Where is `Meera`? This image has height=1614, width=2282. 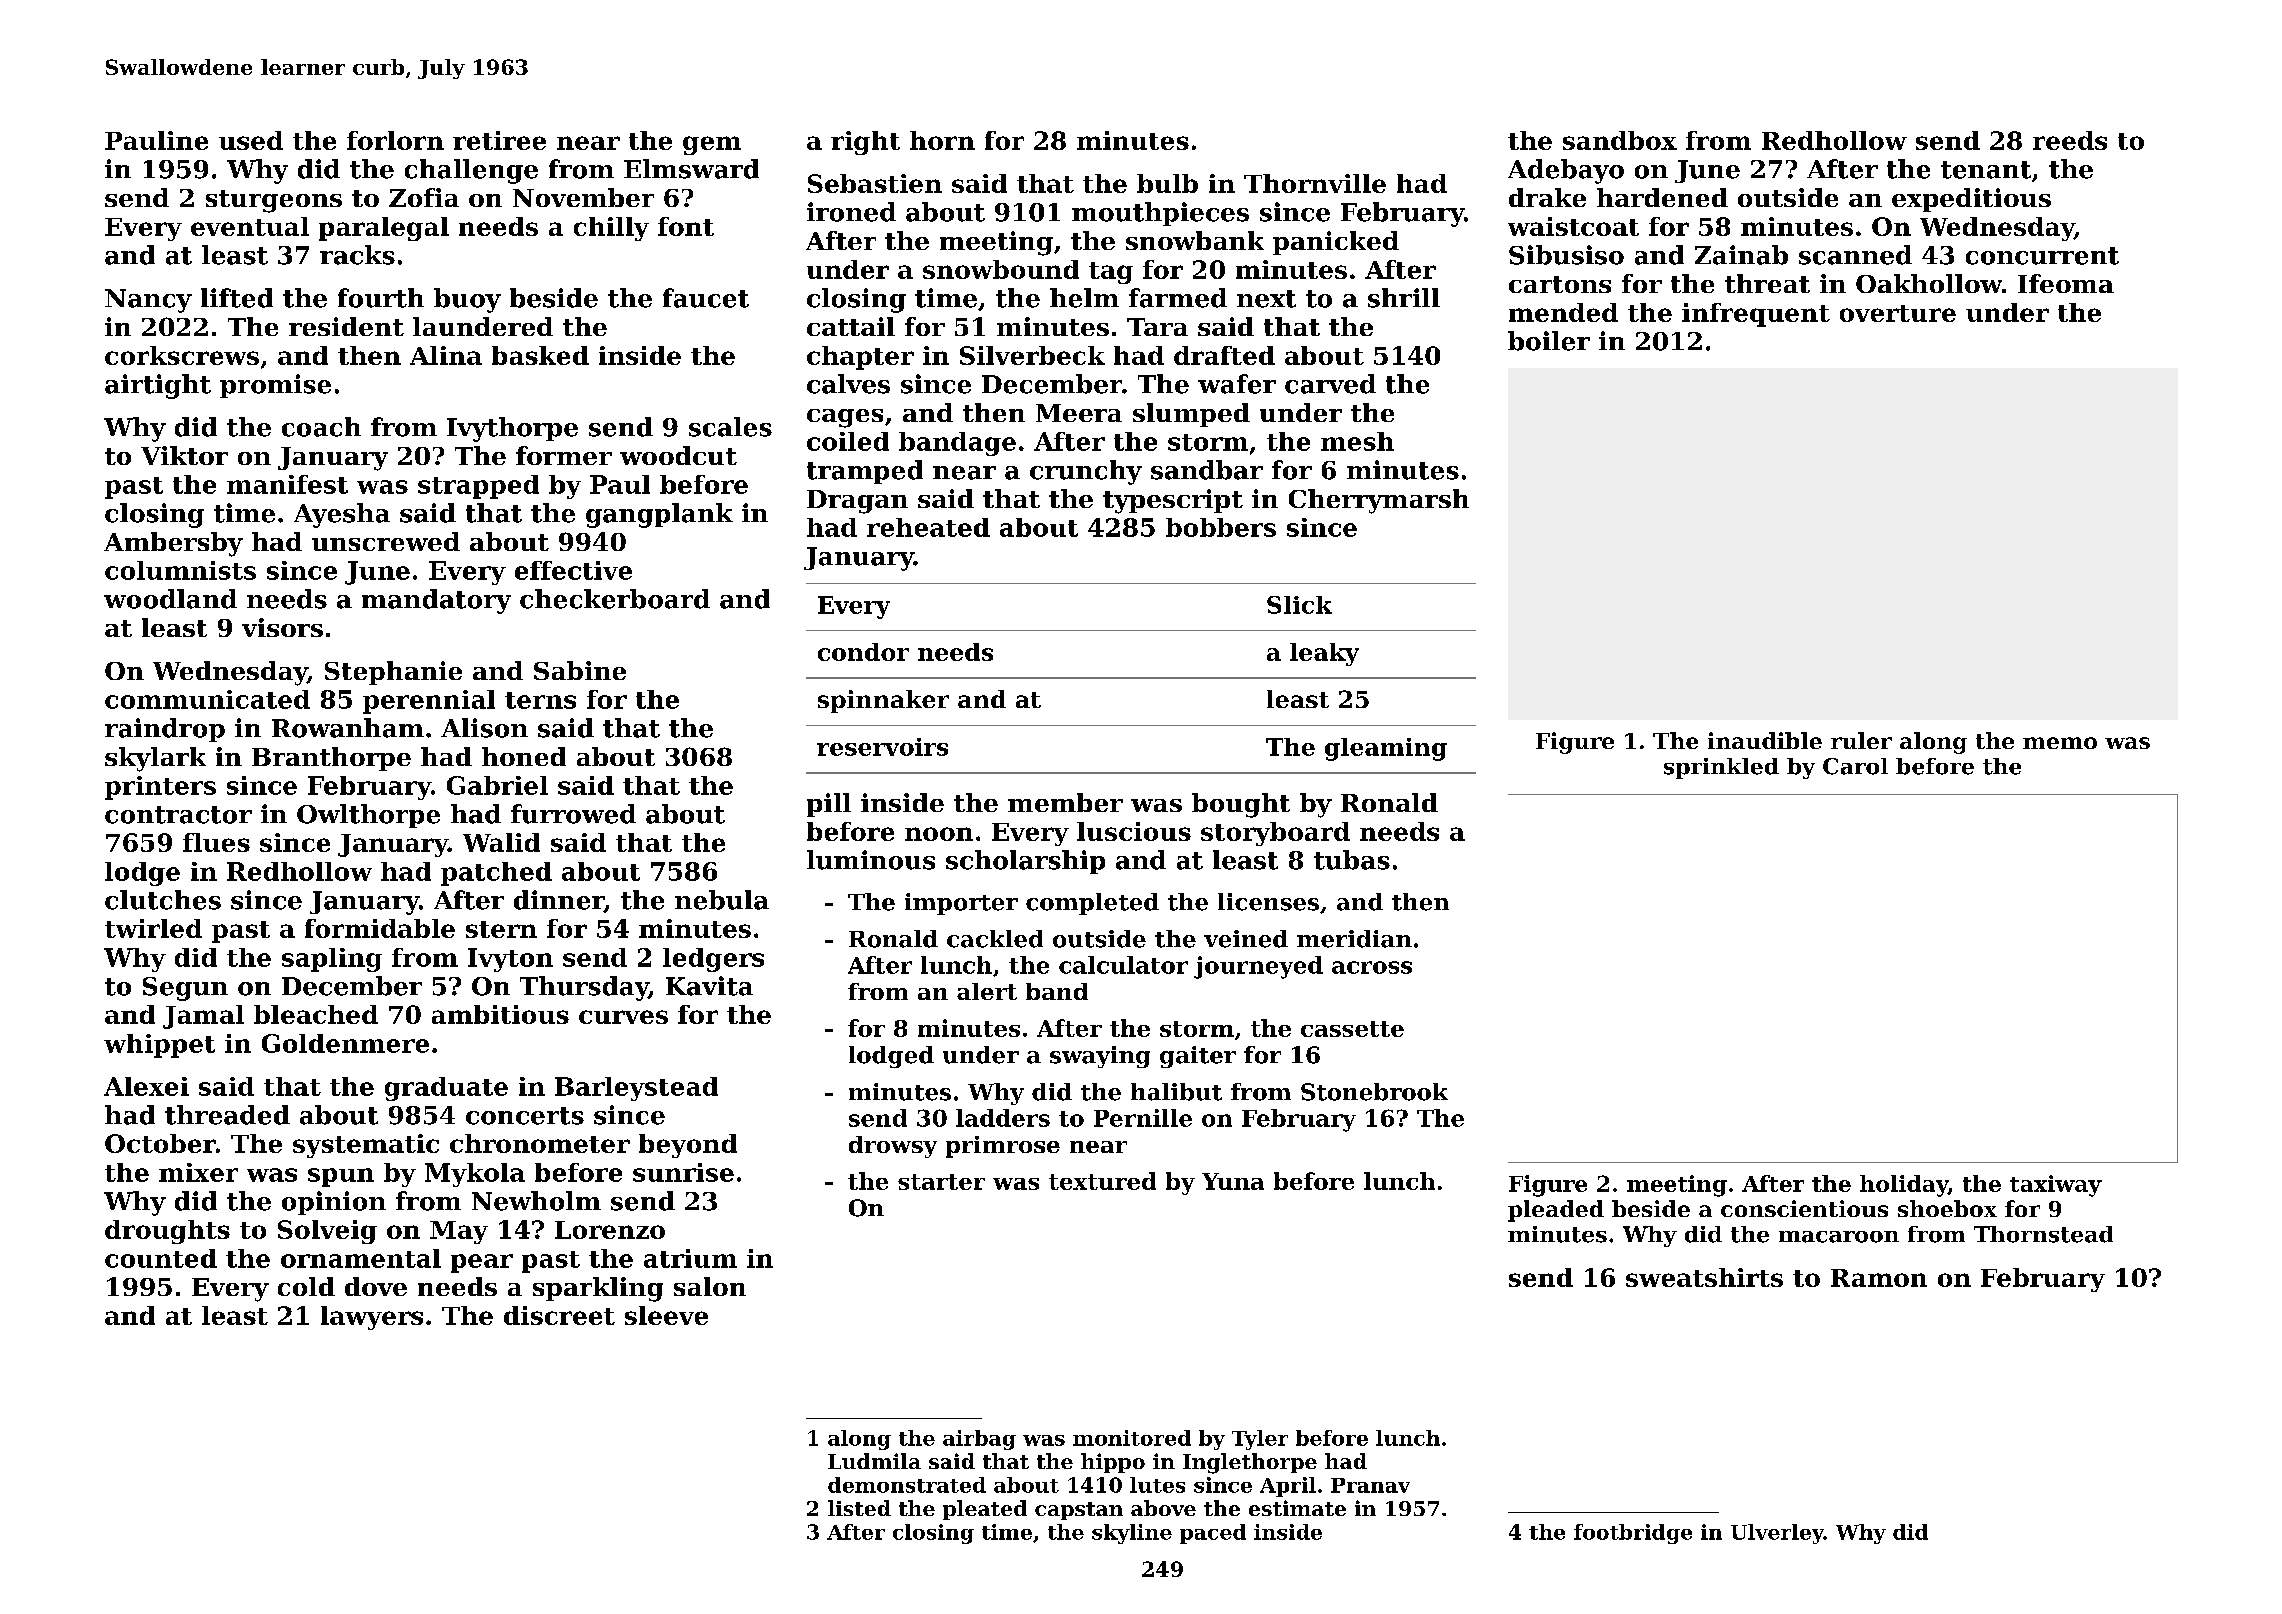
Meera is located at coordinates (1079, 413).
